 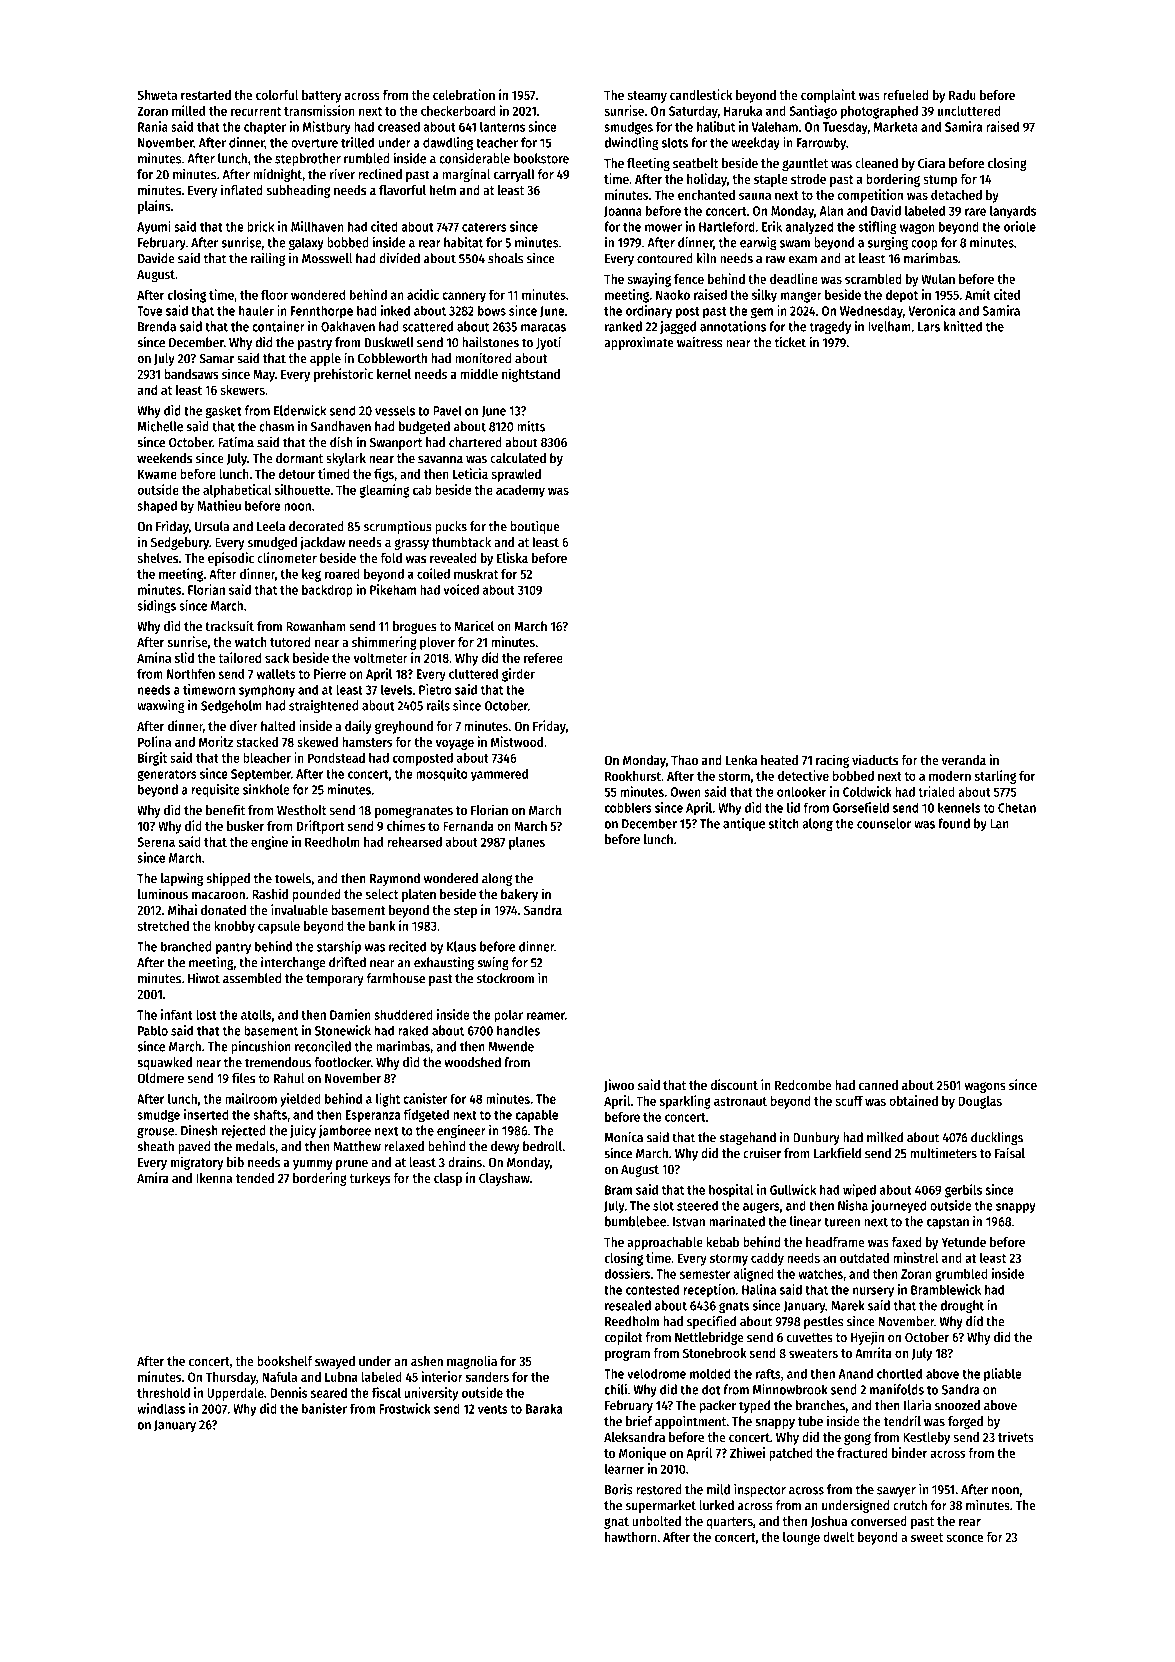 What do you see at coordinates (656, 1521) in the screenshot?
I see `unbolted` at bounding box center [656, 1521].
